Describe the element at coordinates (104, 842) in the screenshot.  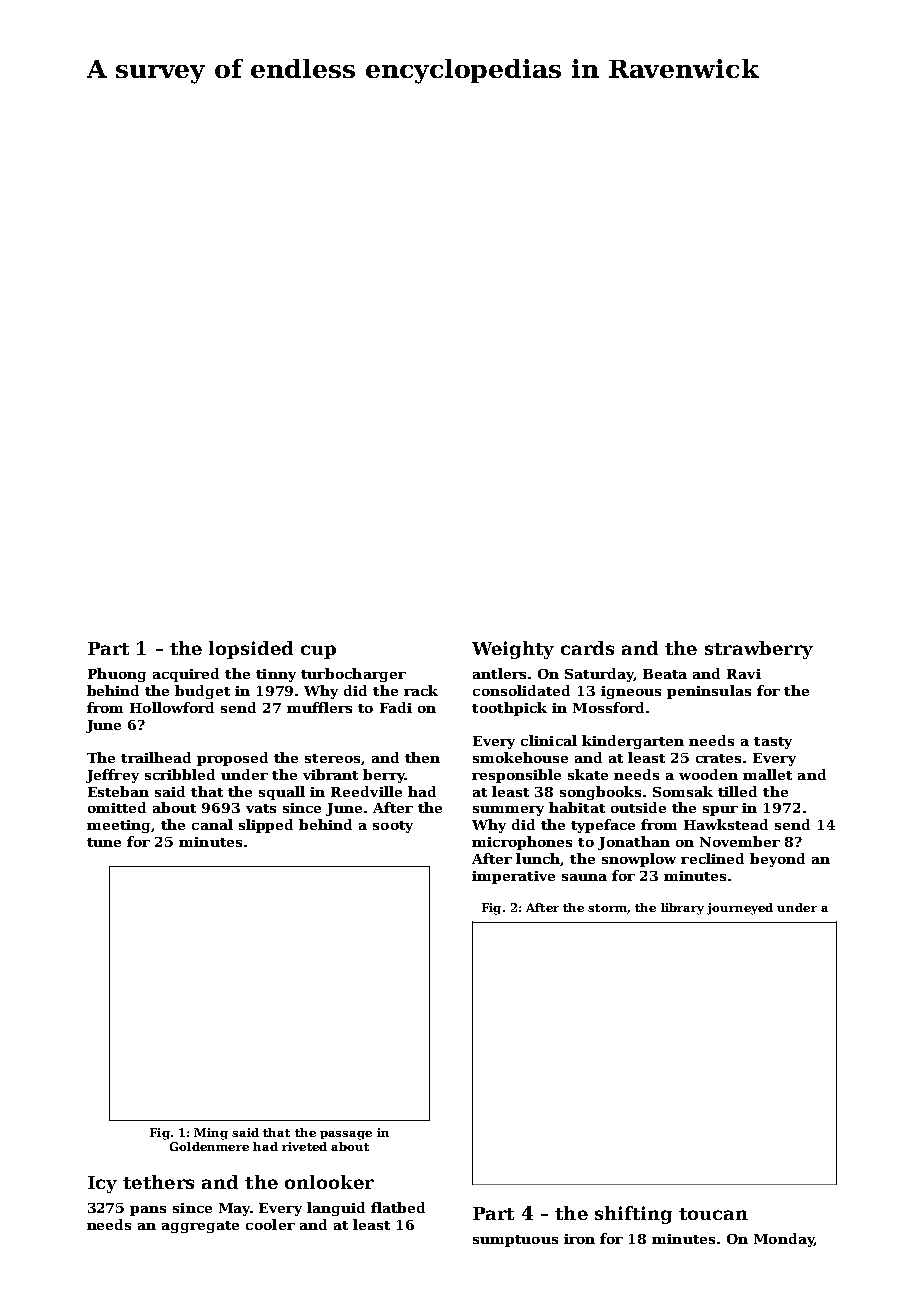
I see `tune` at that location.
